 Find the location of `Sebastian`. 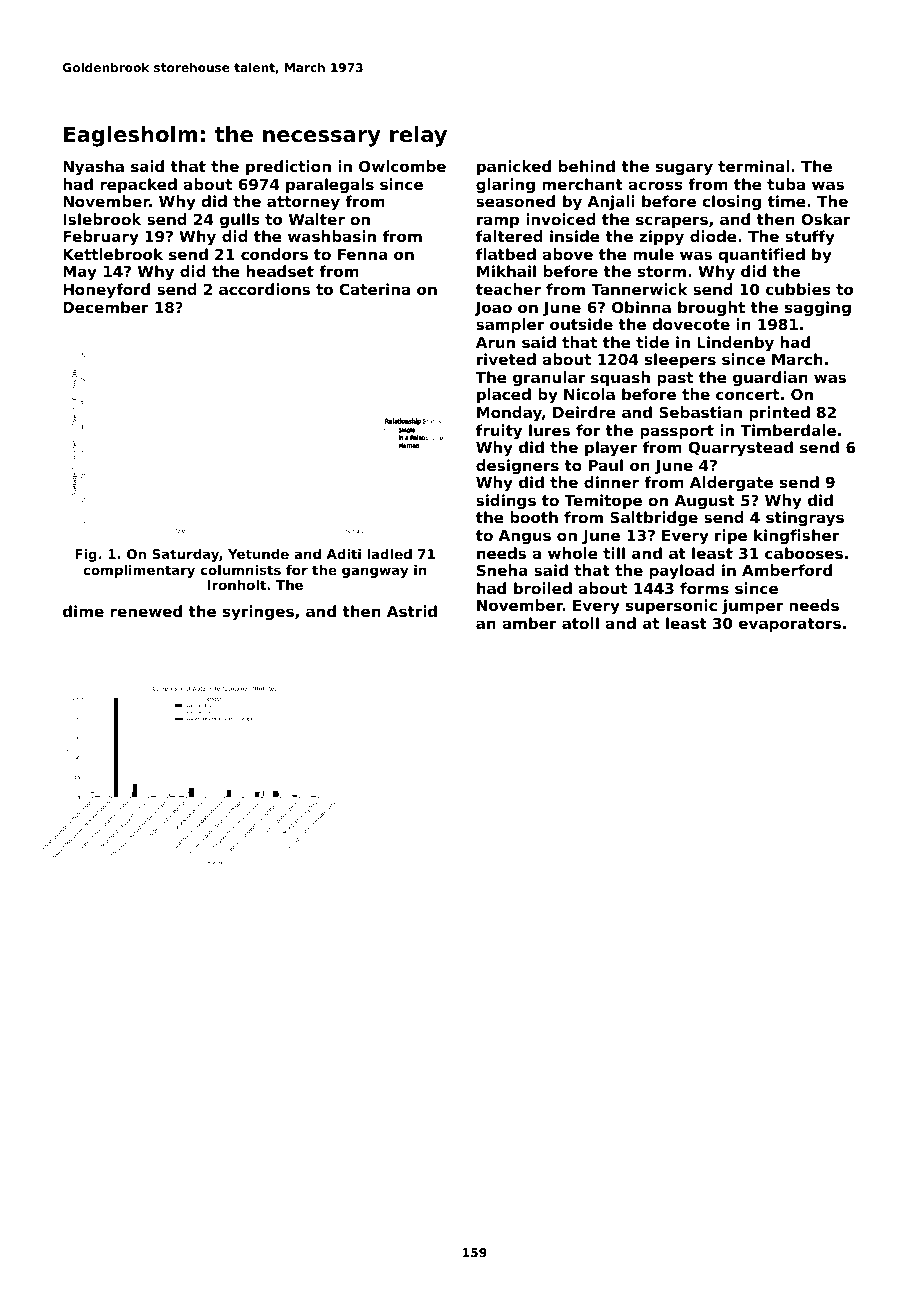

Sebastian is located at coordinates (700, 412).
